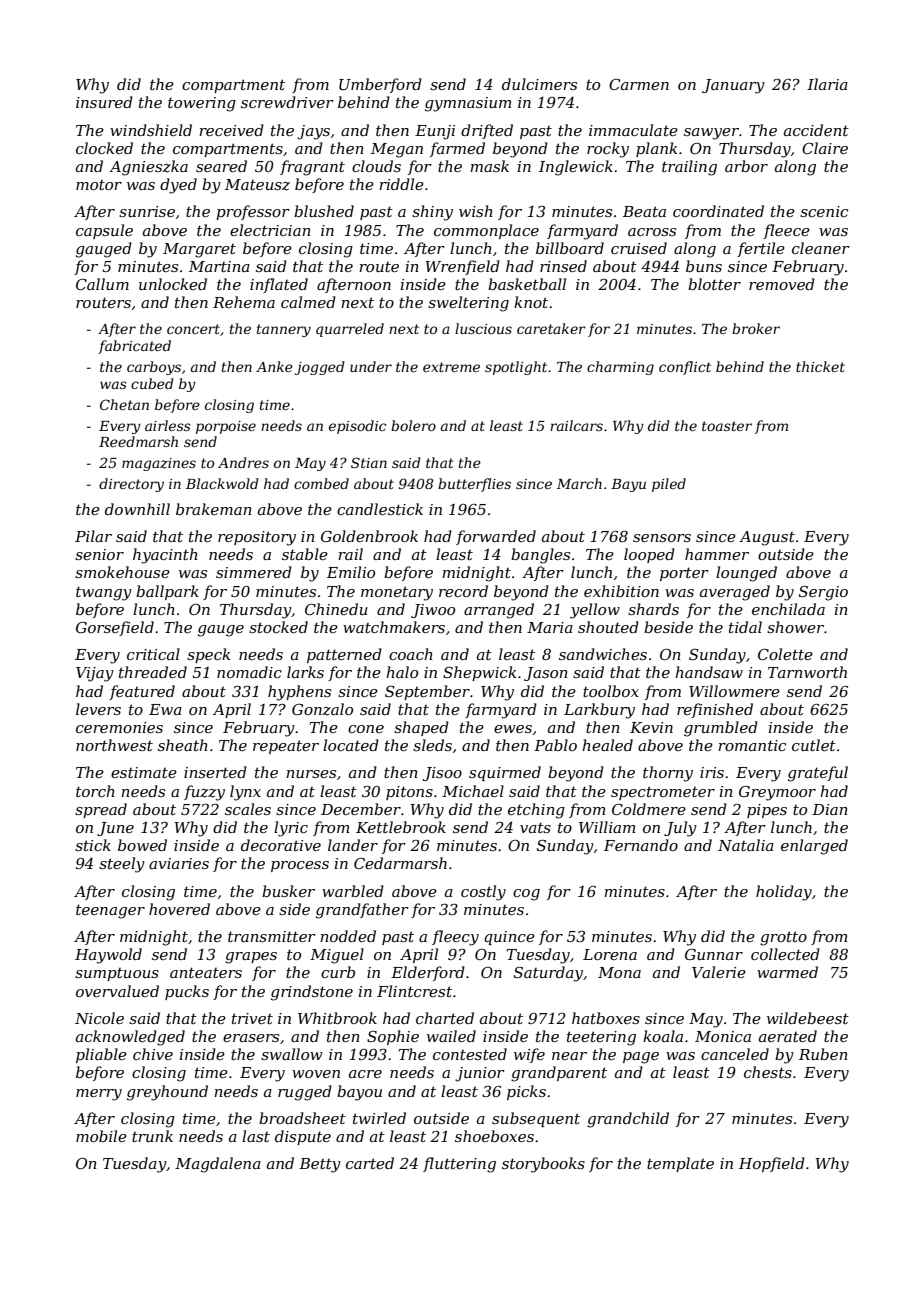 The height and width of the screenshot is (1308, 924). I want to click on Willowmere, so click(734, 691).
